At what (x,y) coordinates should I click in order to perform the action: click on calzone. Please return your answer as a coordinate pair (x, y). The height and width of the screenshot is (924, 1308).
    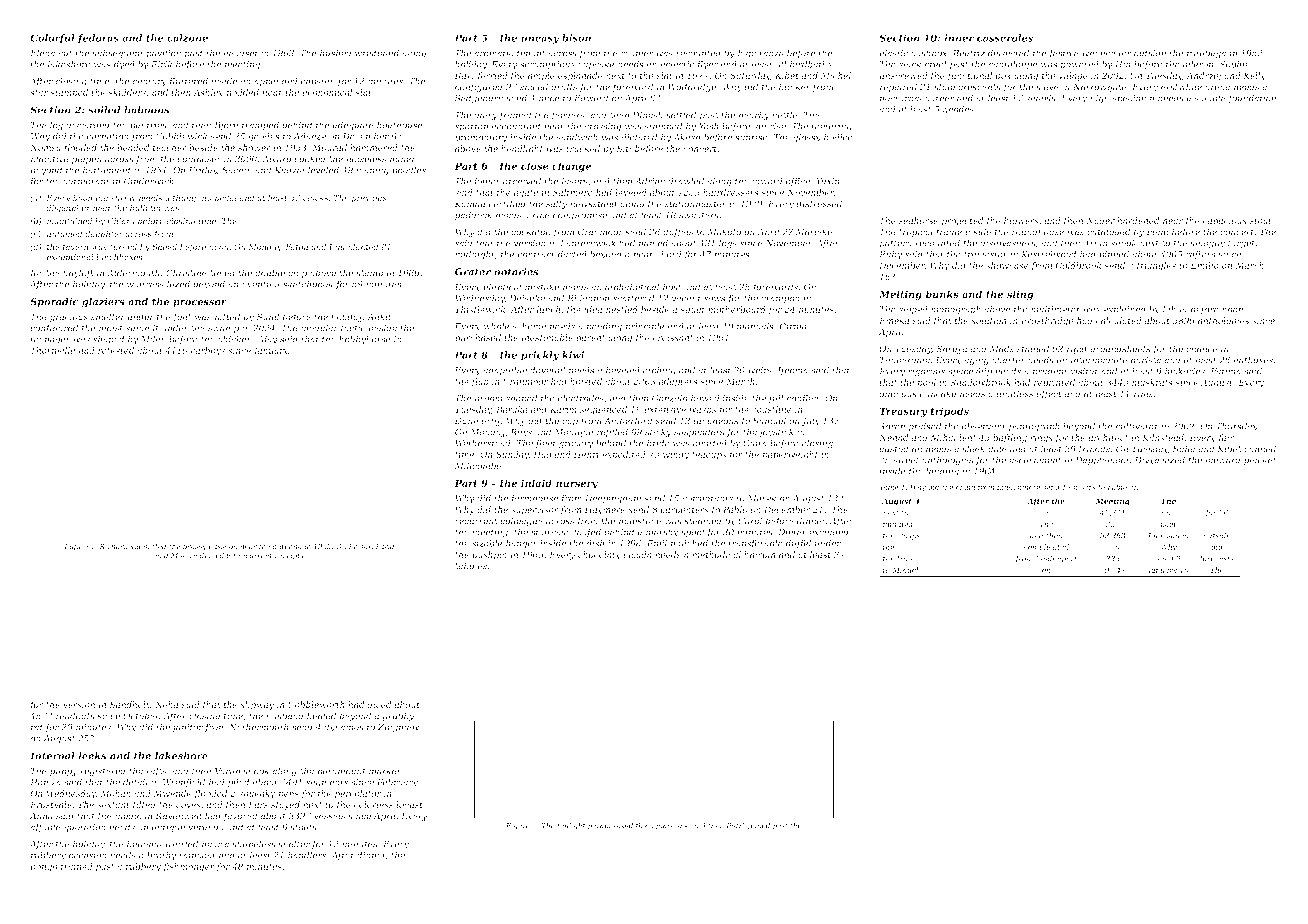
    Looking at the image, I should click on (187, 38).
